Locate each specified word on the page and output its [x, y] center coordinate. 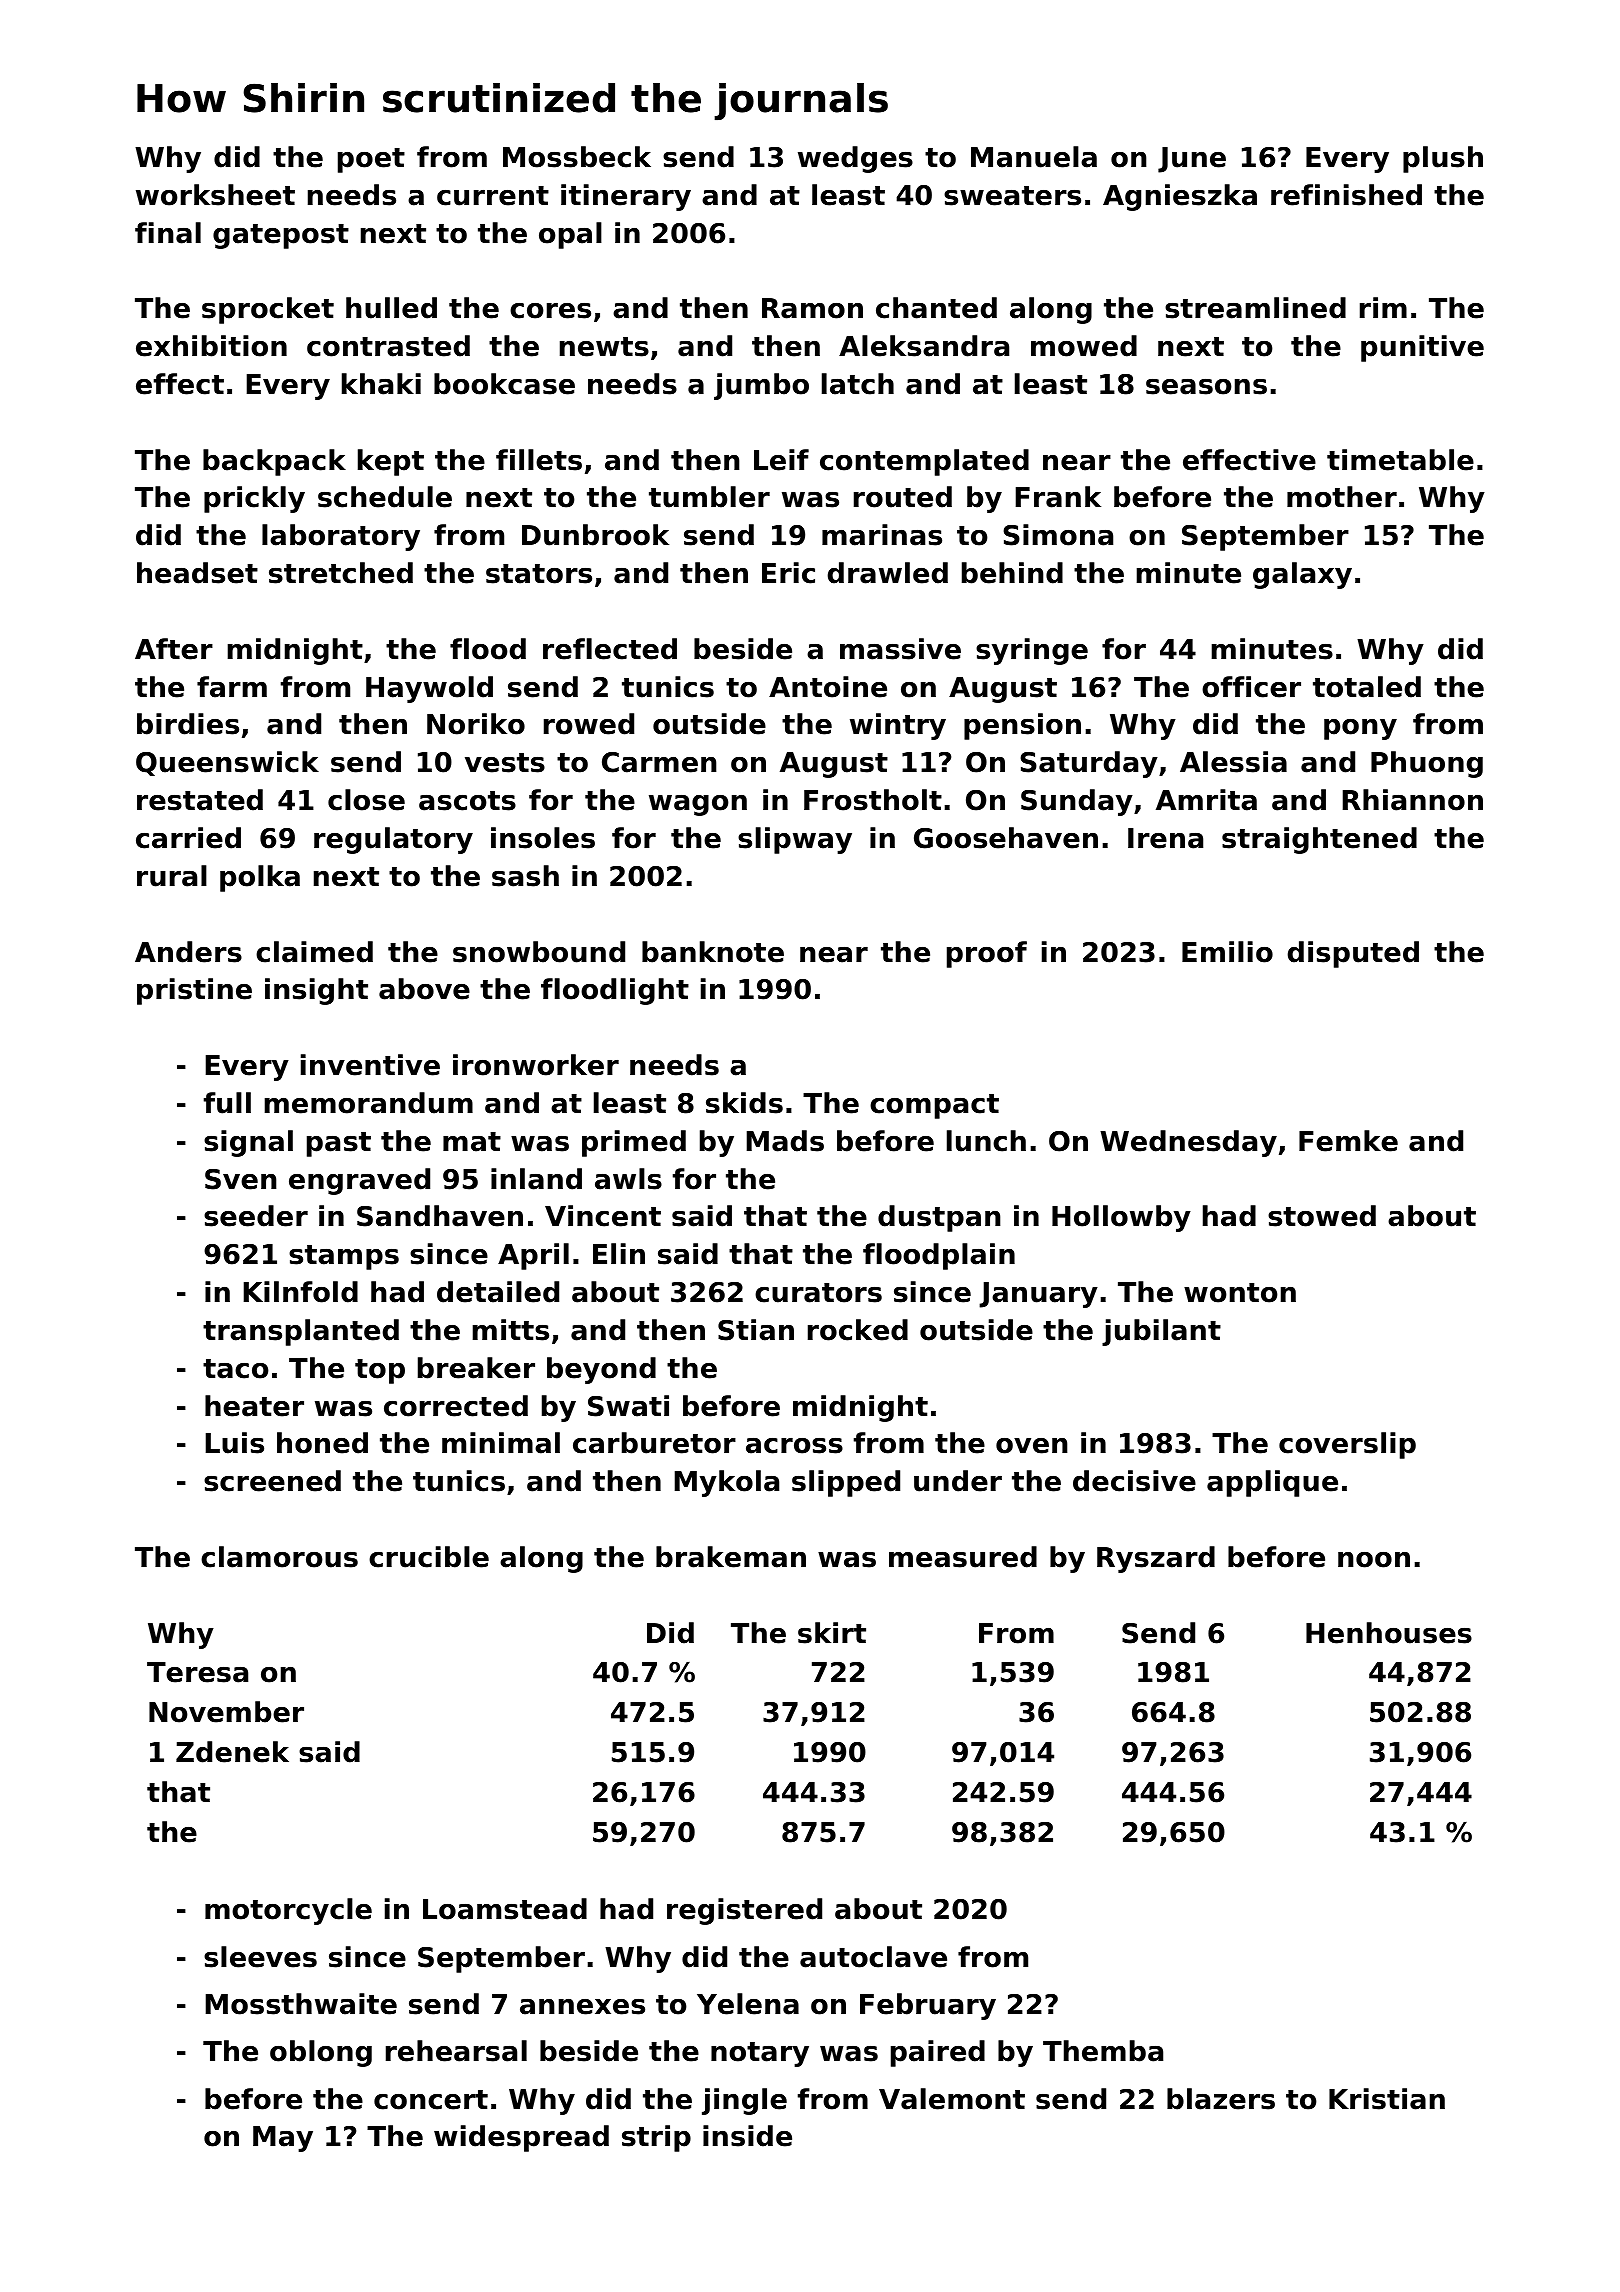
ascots [467, 801]
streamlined [1255, 308]
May [283, 2139]
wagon [698, 805]
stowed [1322, 1216]
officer [1251, 687]
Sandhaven [440, 1216]
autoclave [873, 1957]
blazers [1221, 2099]
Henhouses [1389, 1633]
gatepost [281, 236]
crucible [429, 1557]
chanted [936, 308]
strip [656, 2138]
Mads [785, 1141]
